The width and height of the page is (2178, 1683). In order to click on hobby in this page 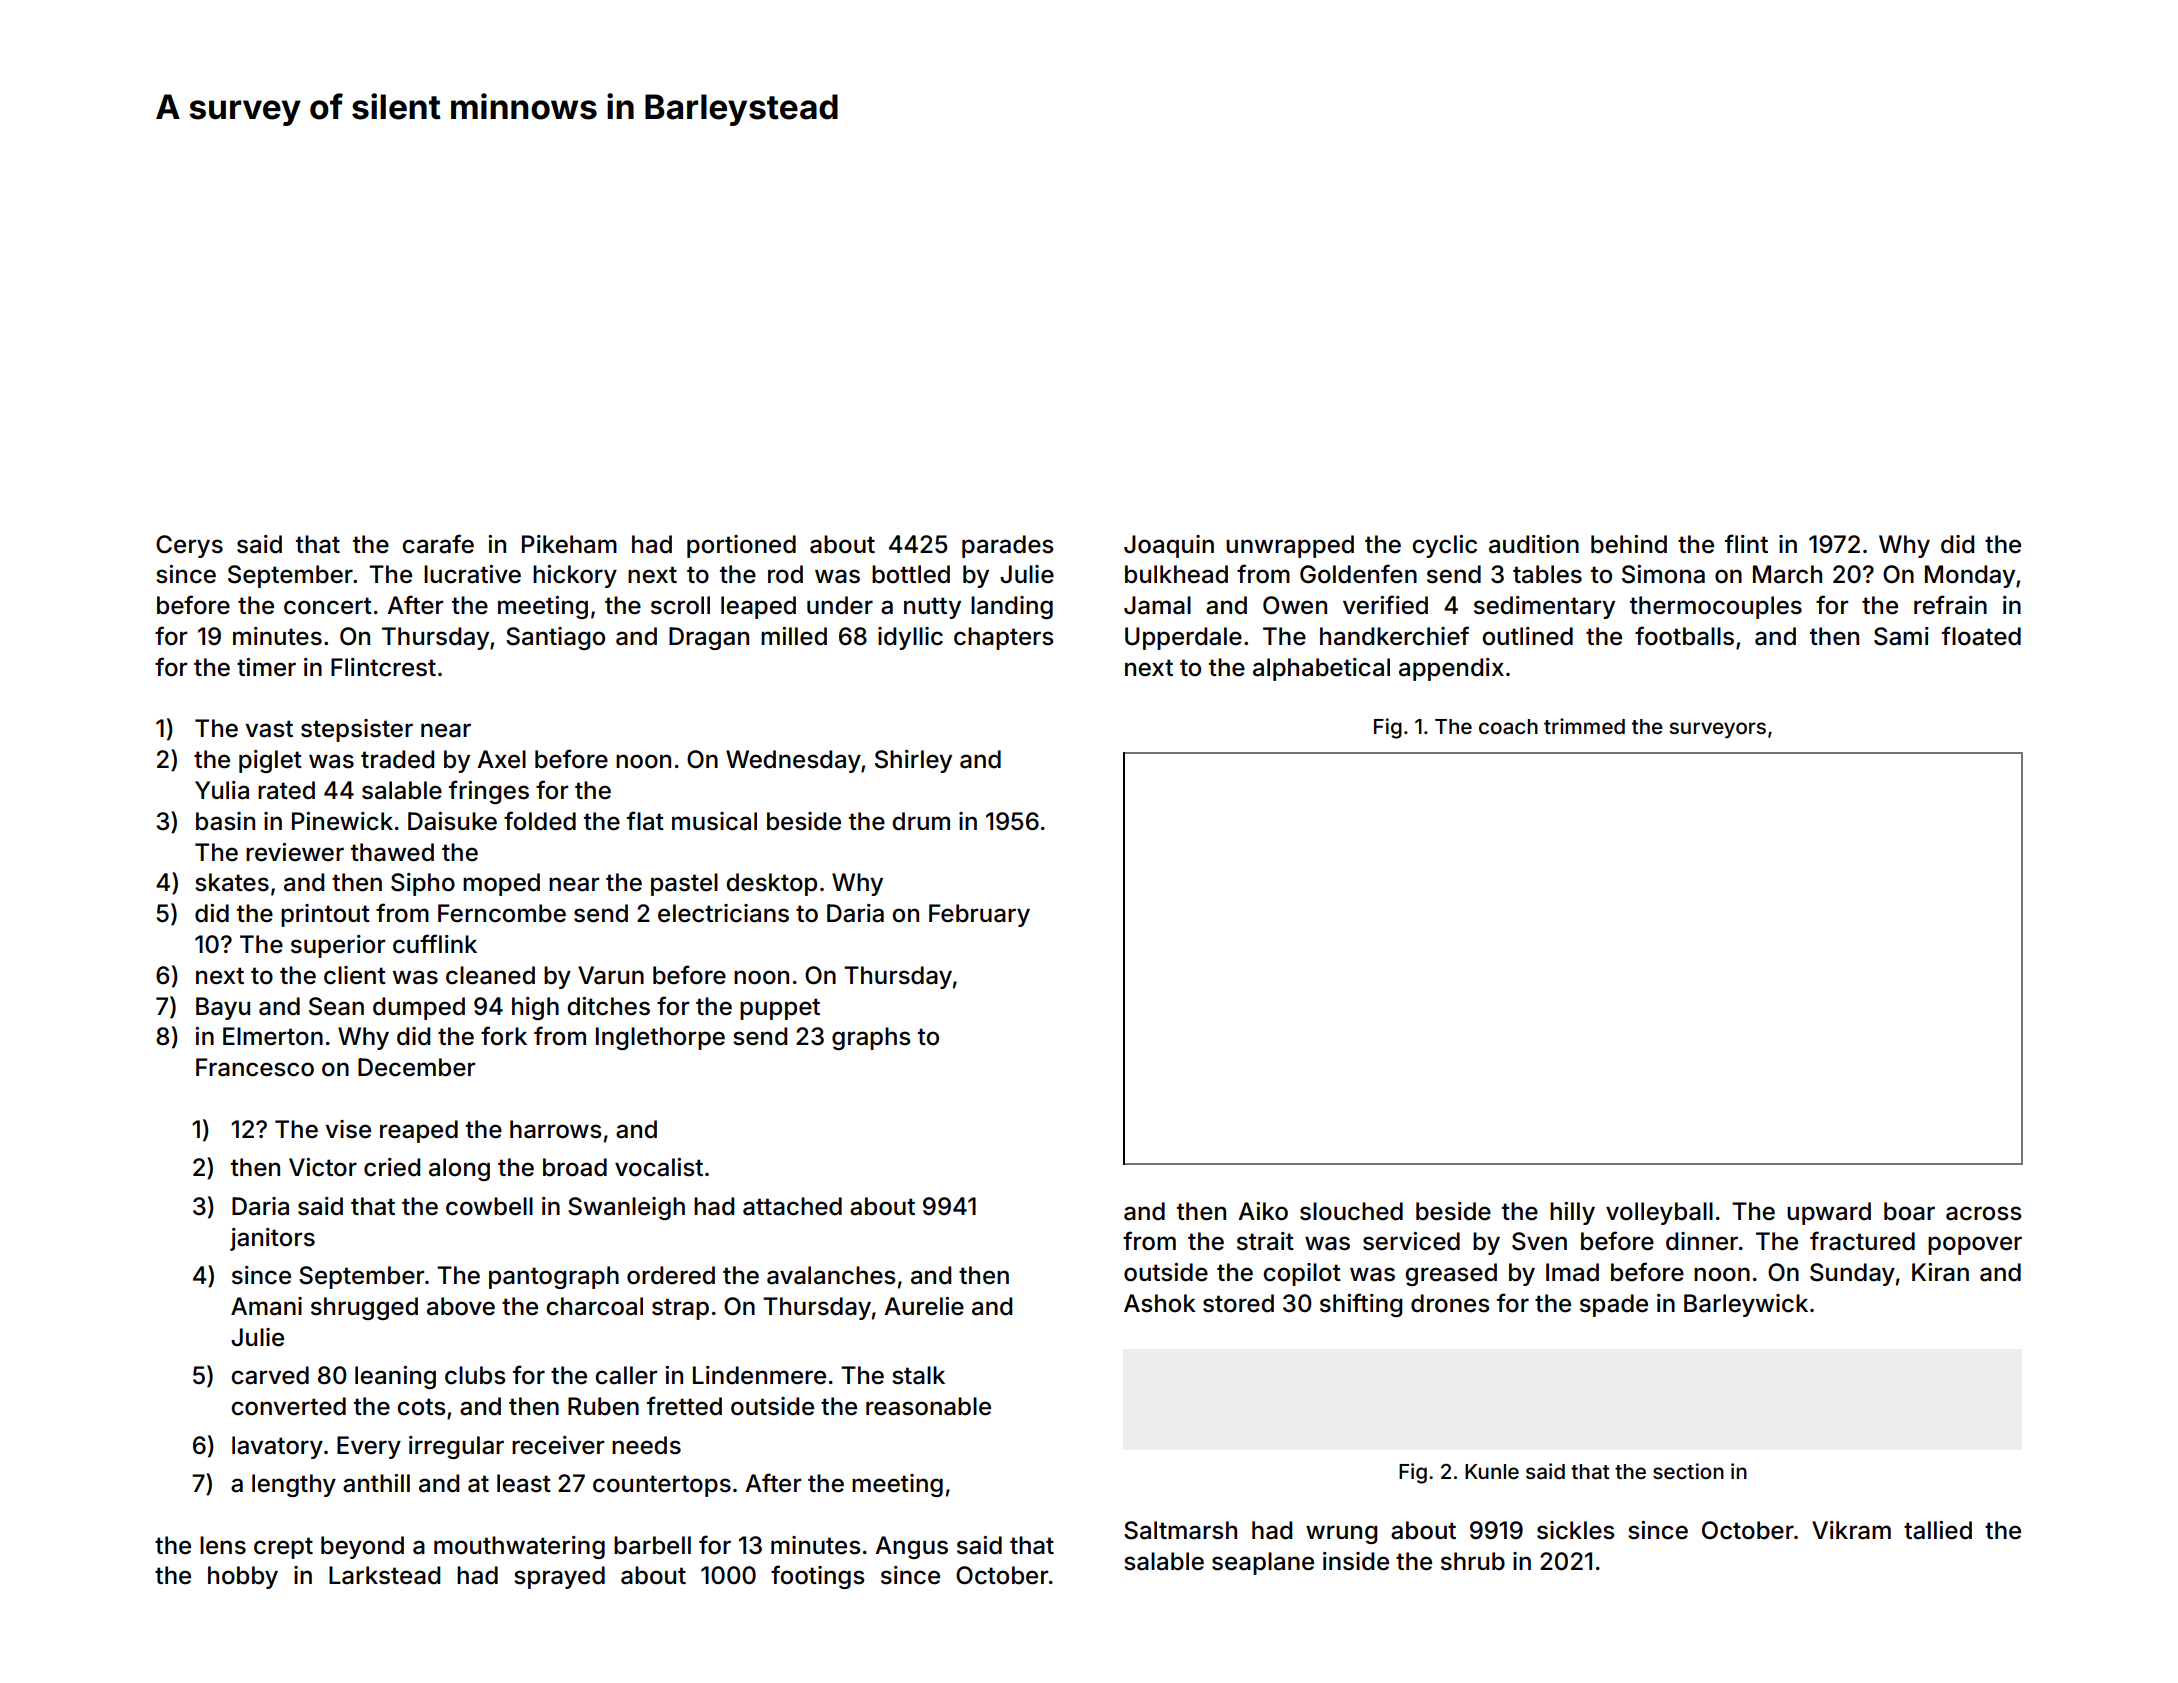, I will do `click(243, 1577)`.
